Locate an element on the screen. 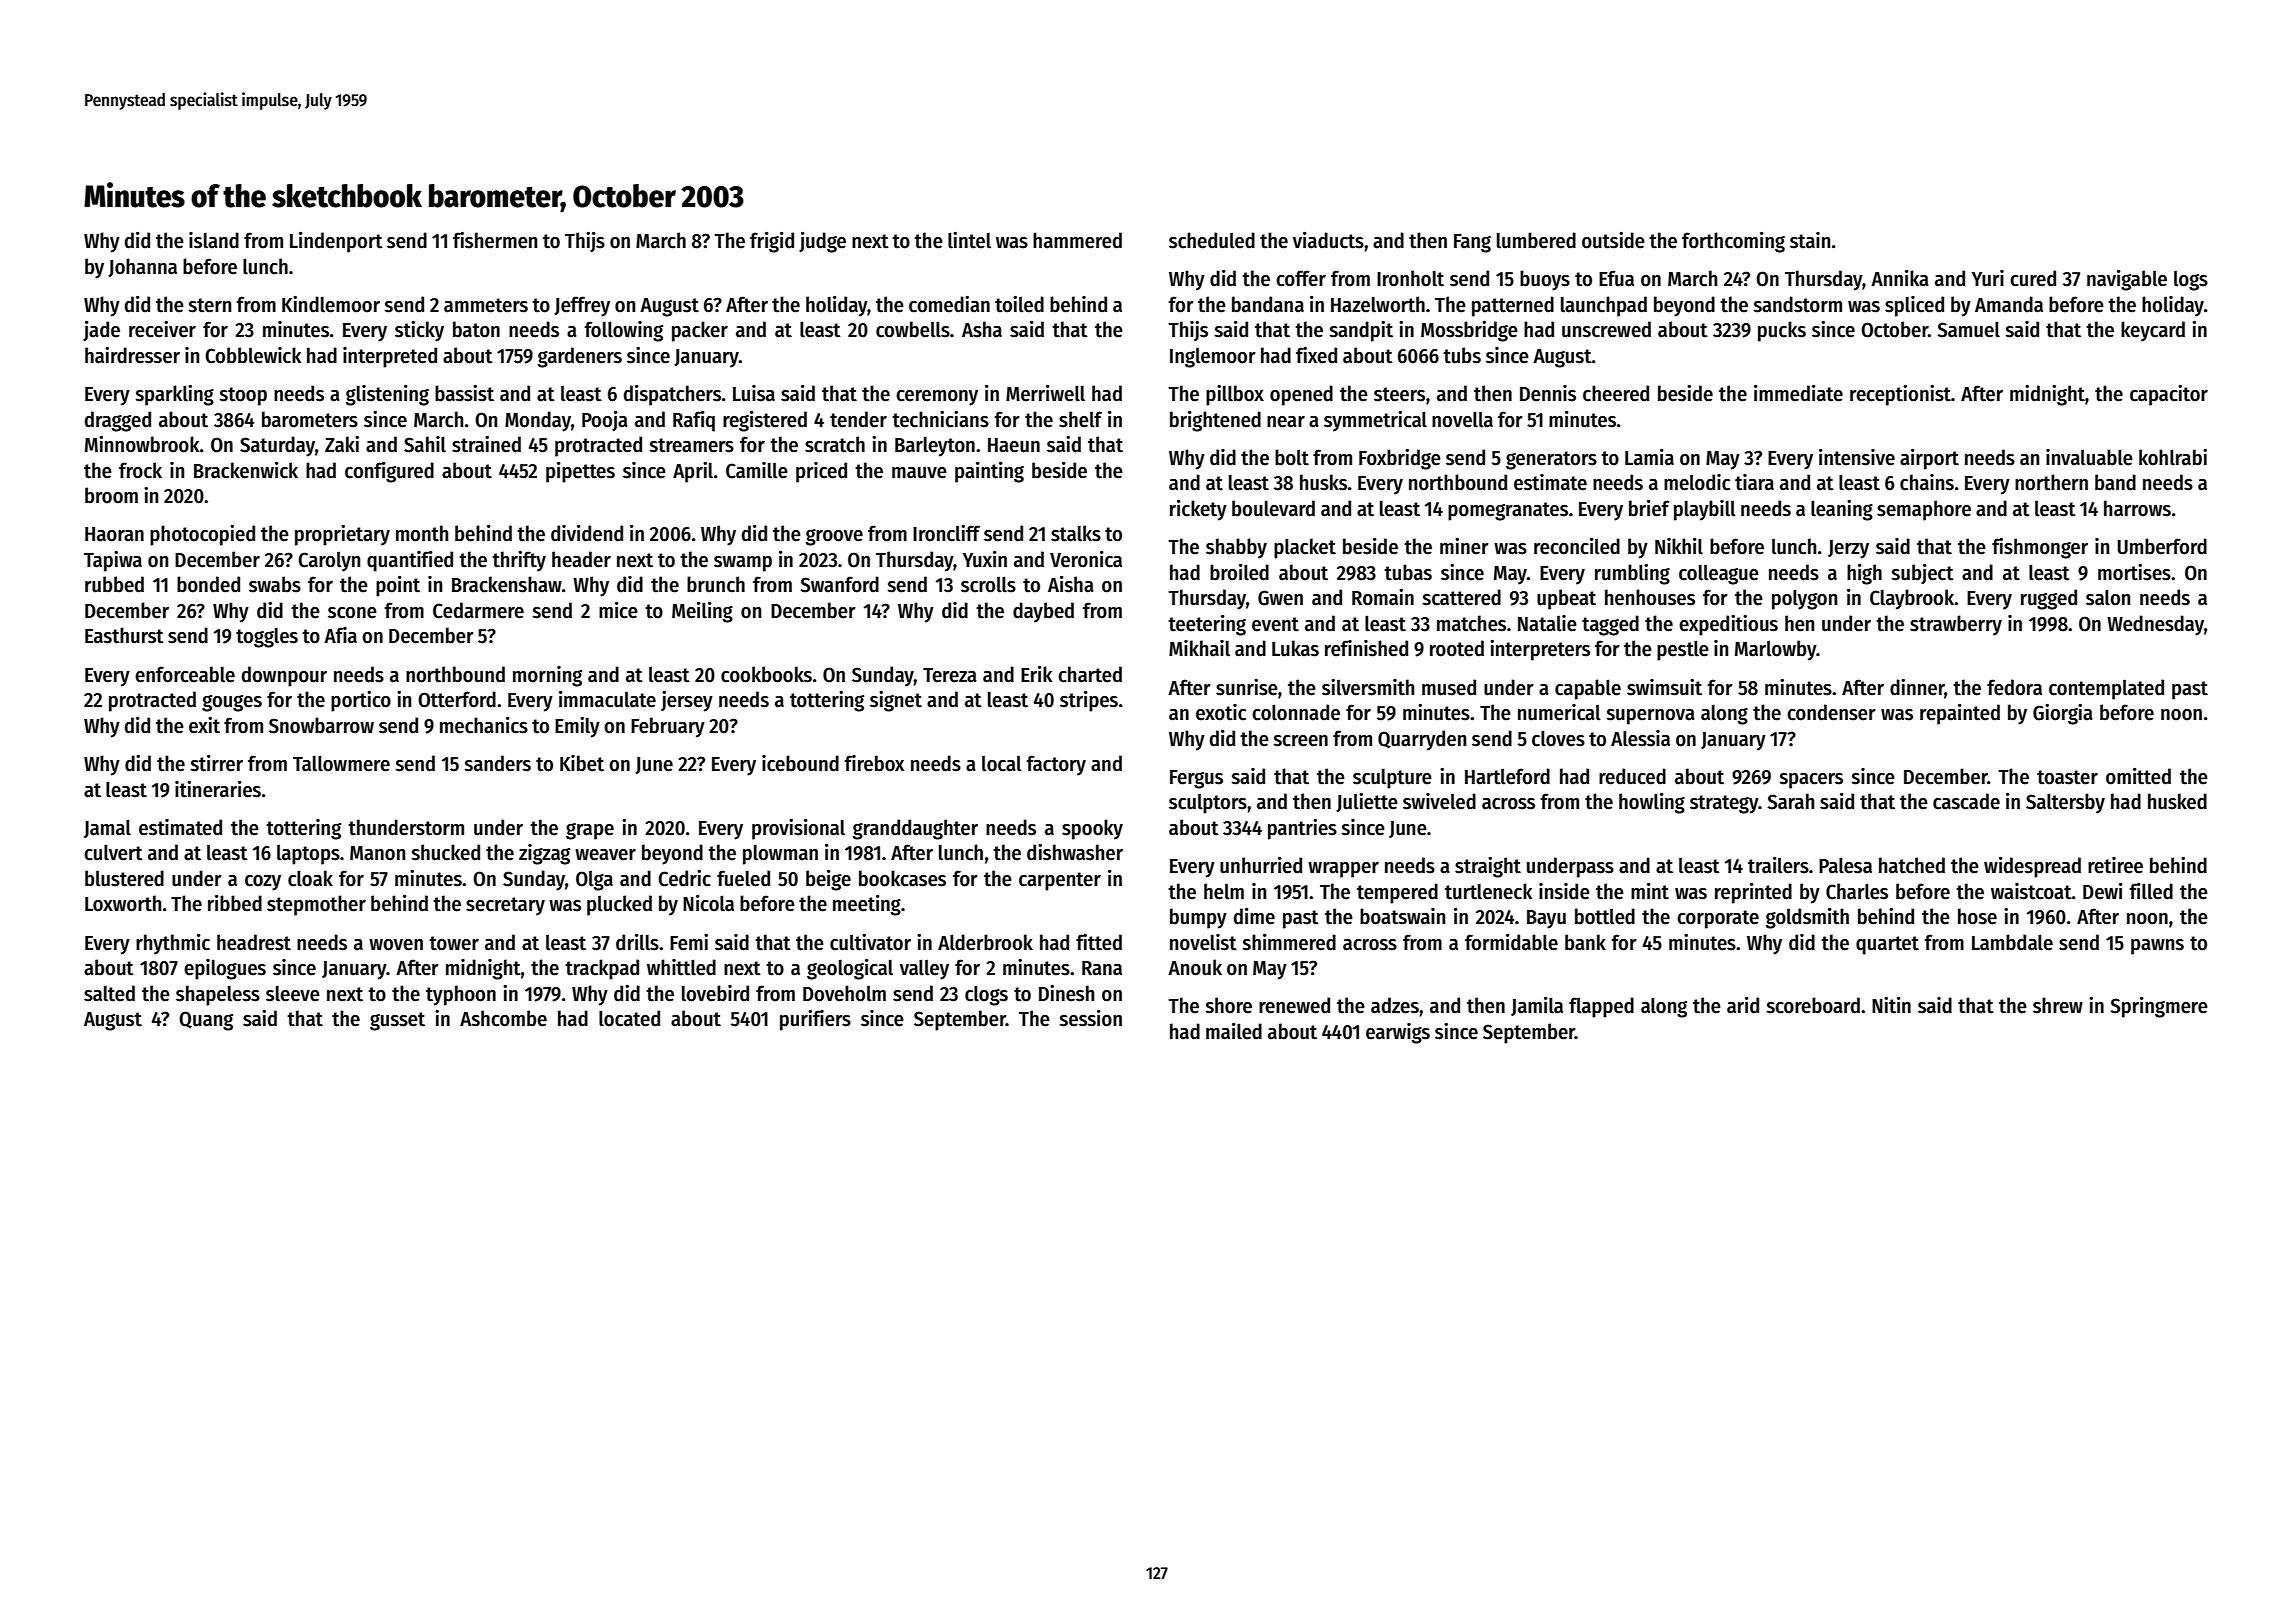 The height and width of the screenshot is (1620, 2292). rhythmic is located at coordinates (173, 944).
